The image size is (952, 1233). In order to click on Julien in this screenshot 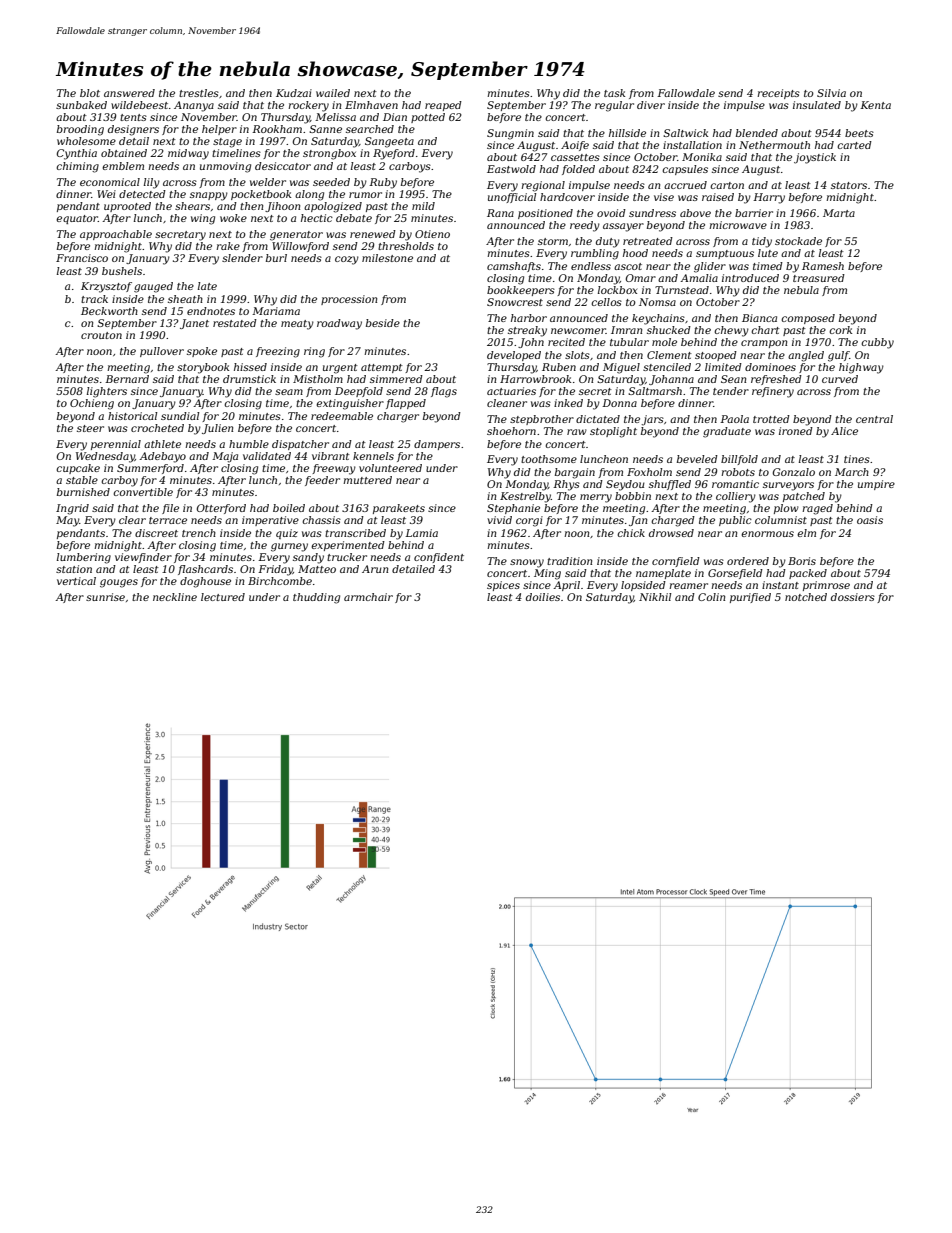, I will do `click(217, 429)`.
